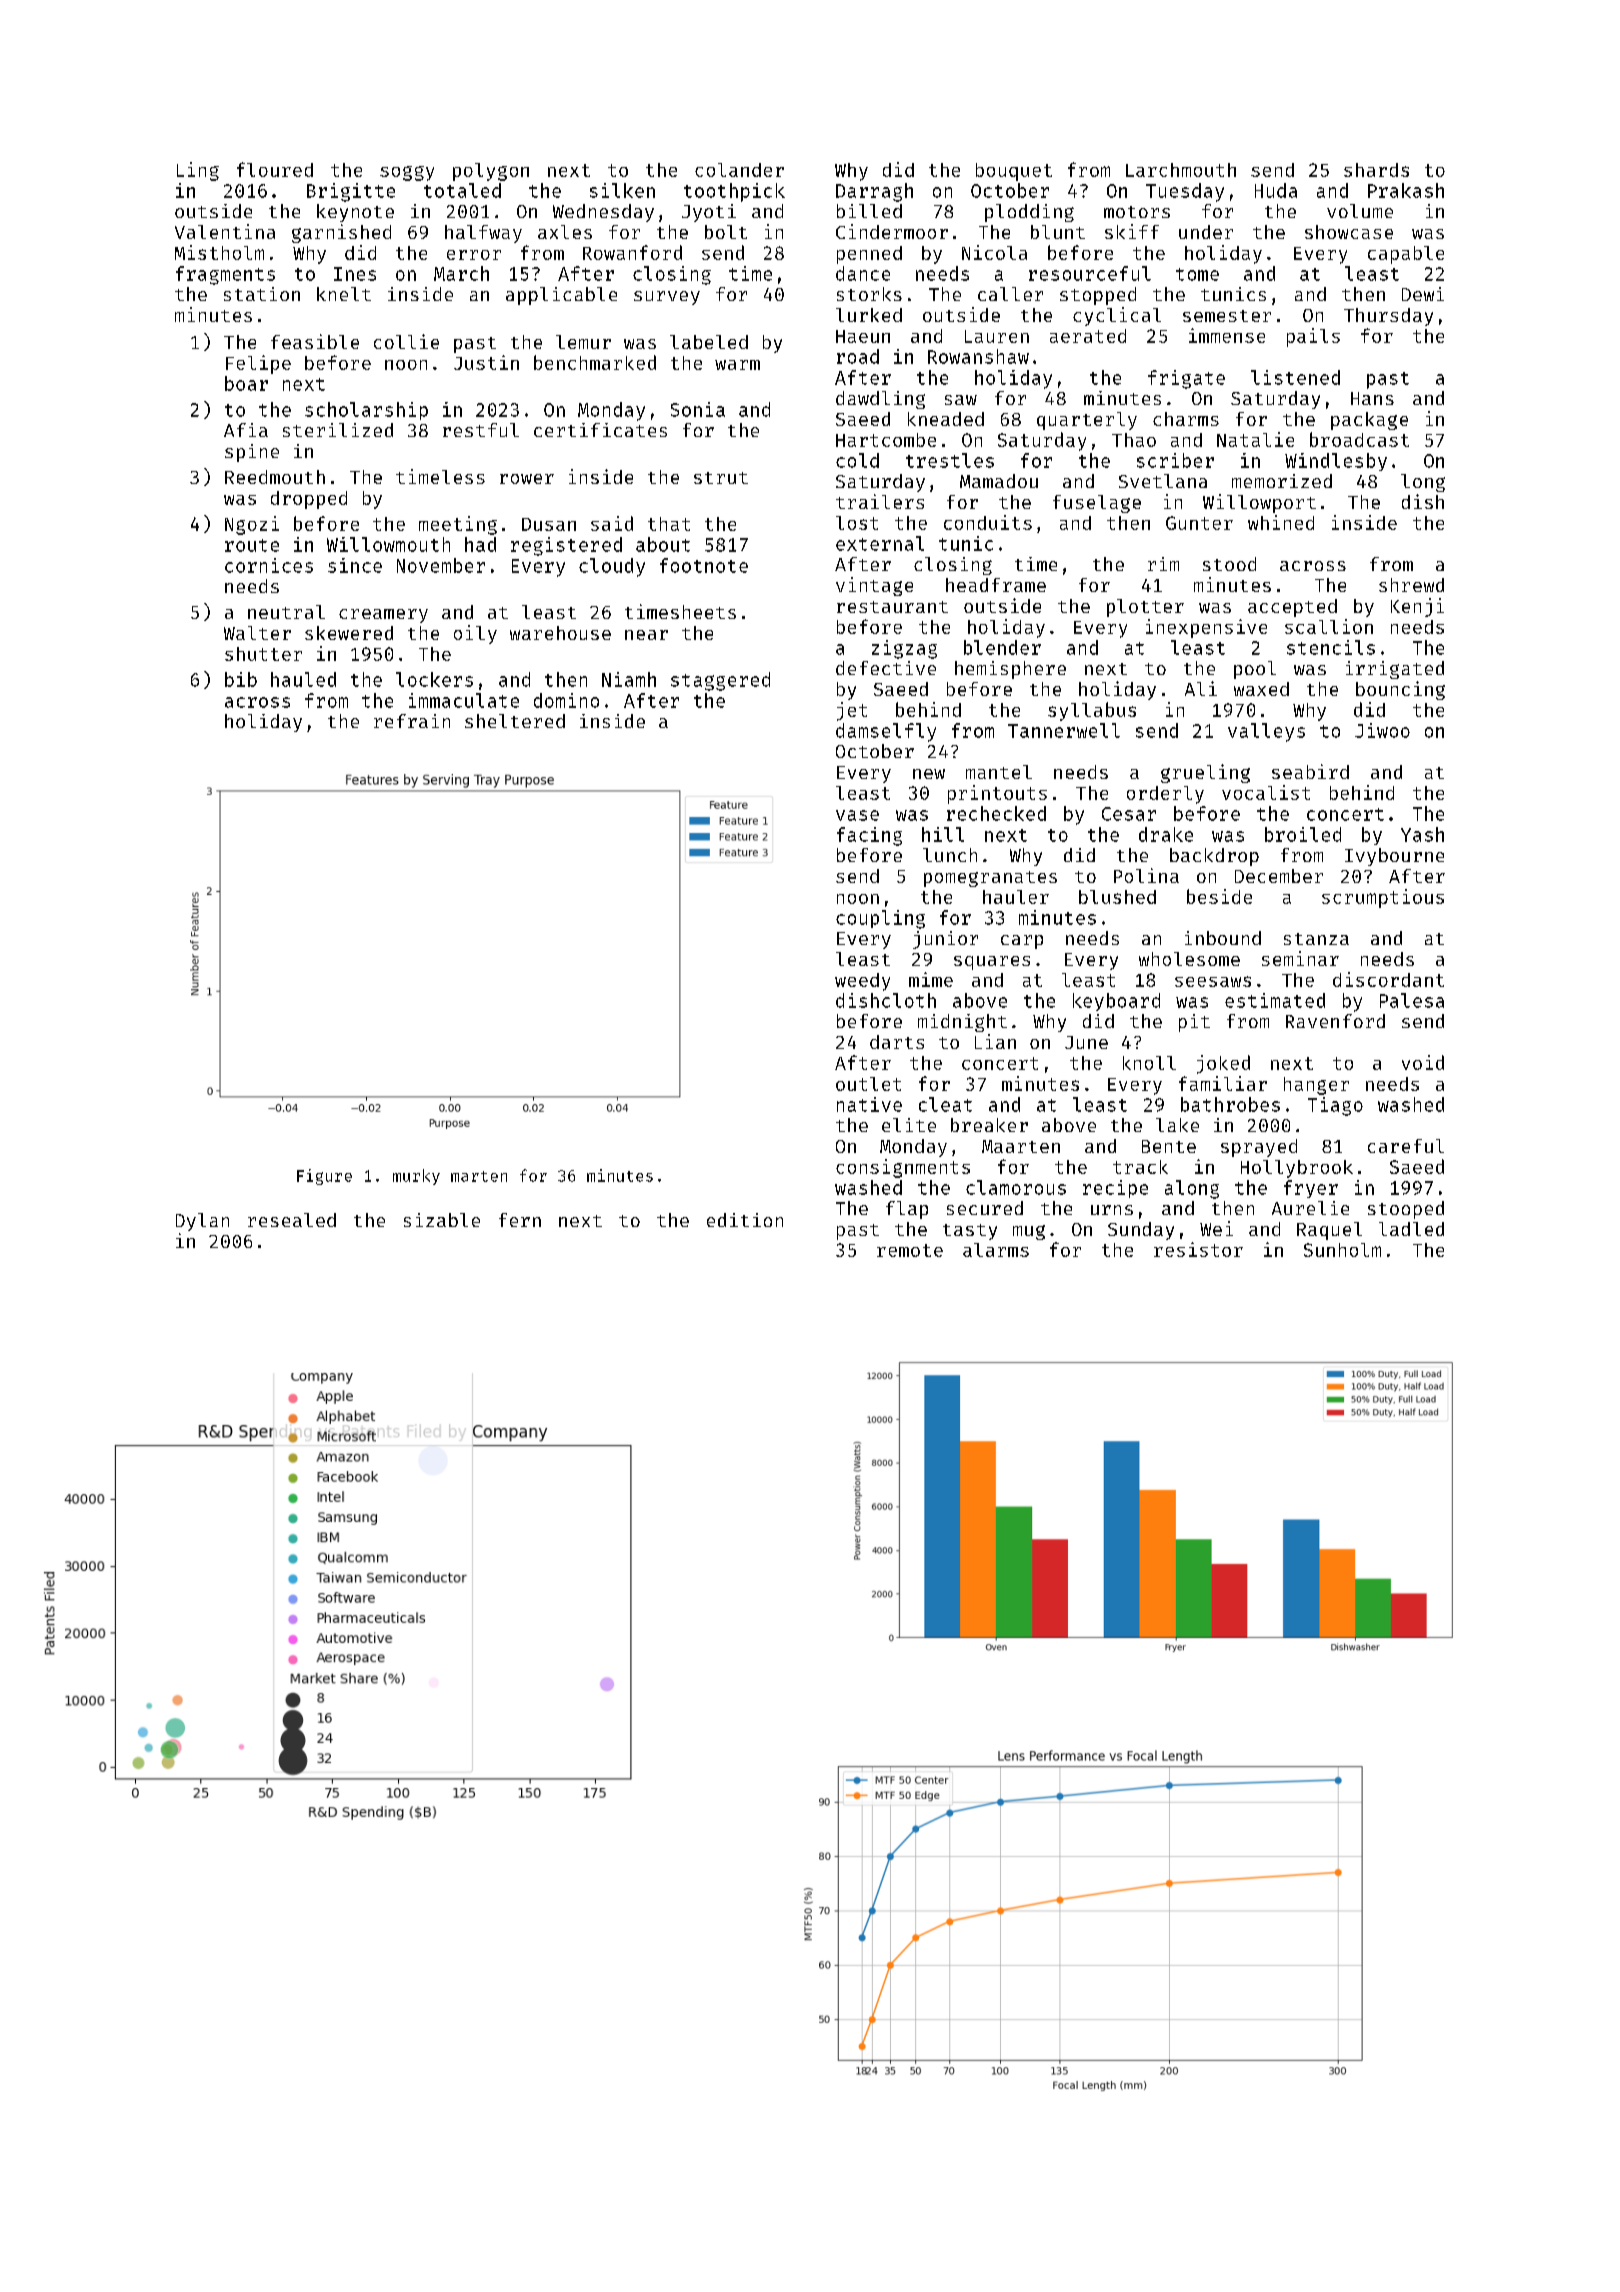  What do you see at coordinates (241, 679) in the image?
I see `bib` at bounding box center [241, 679].
